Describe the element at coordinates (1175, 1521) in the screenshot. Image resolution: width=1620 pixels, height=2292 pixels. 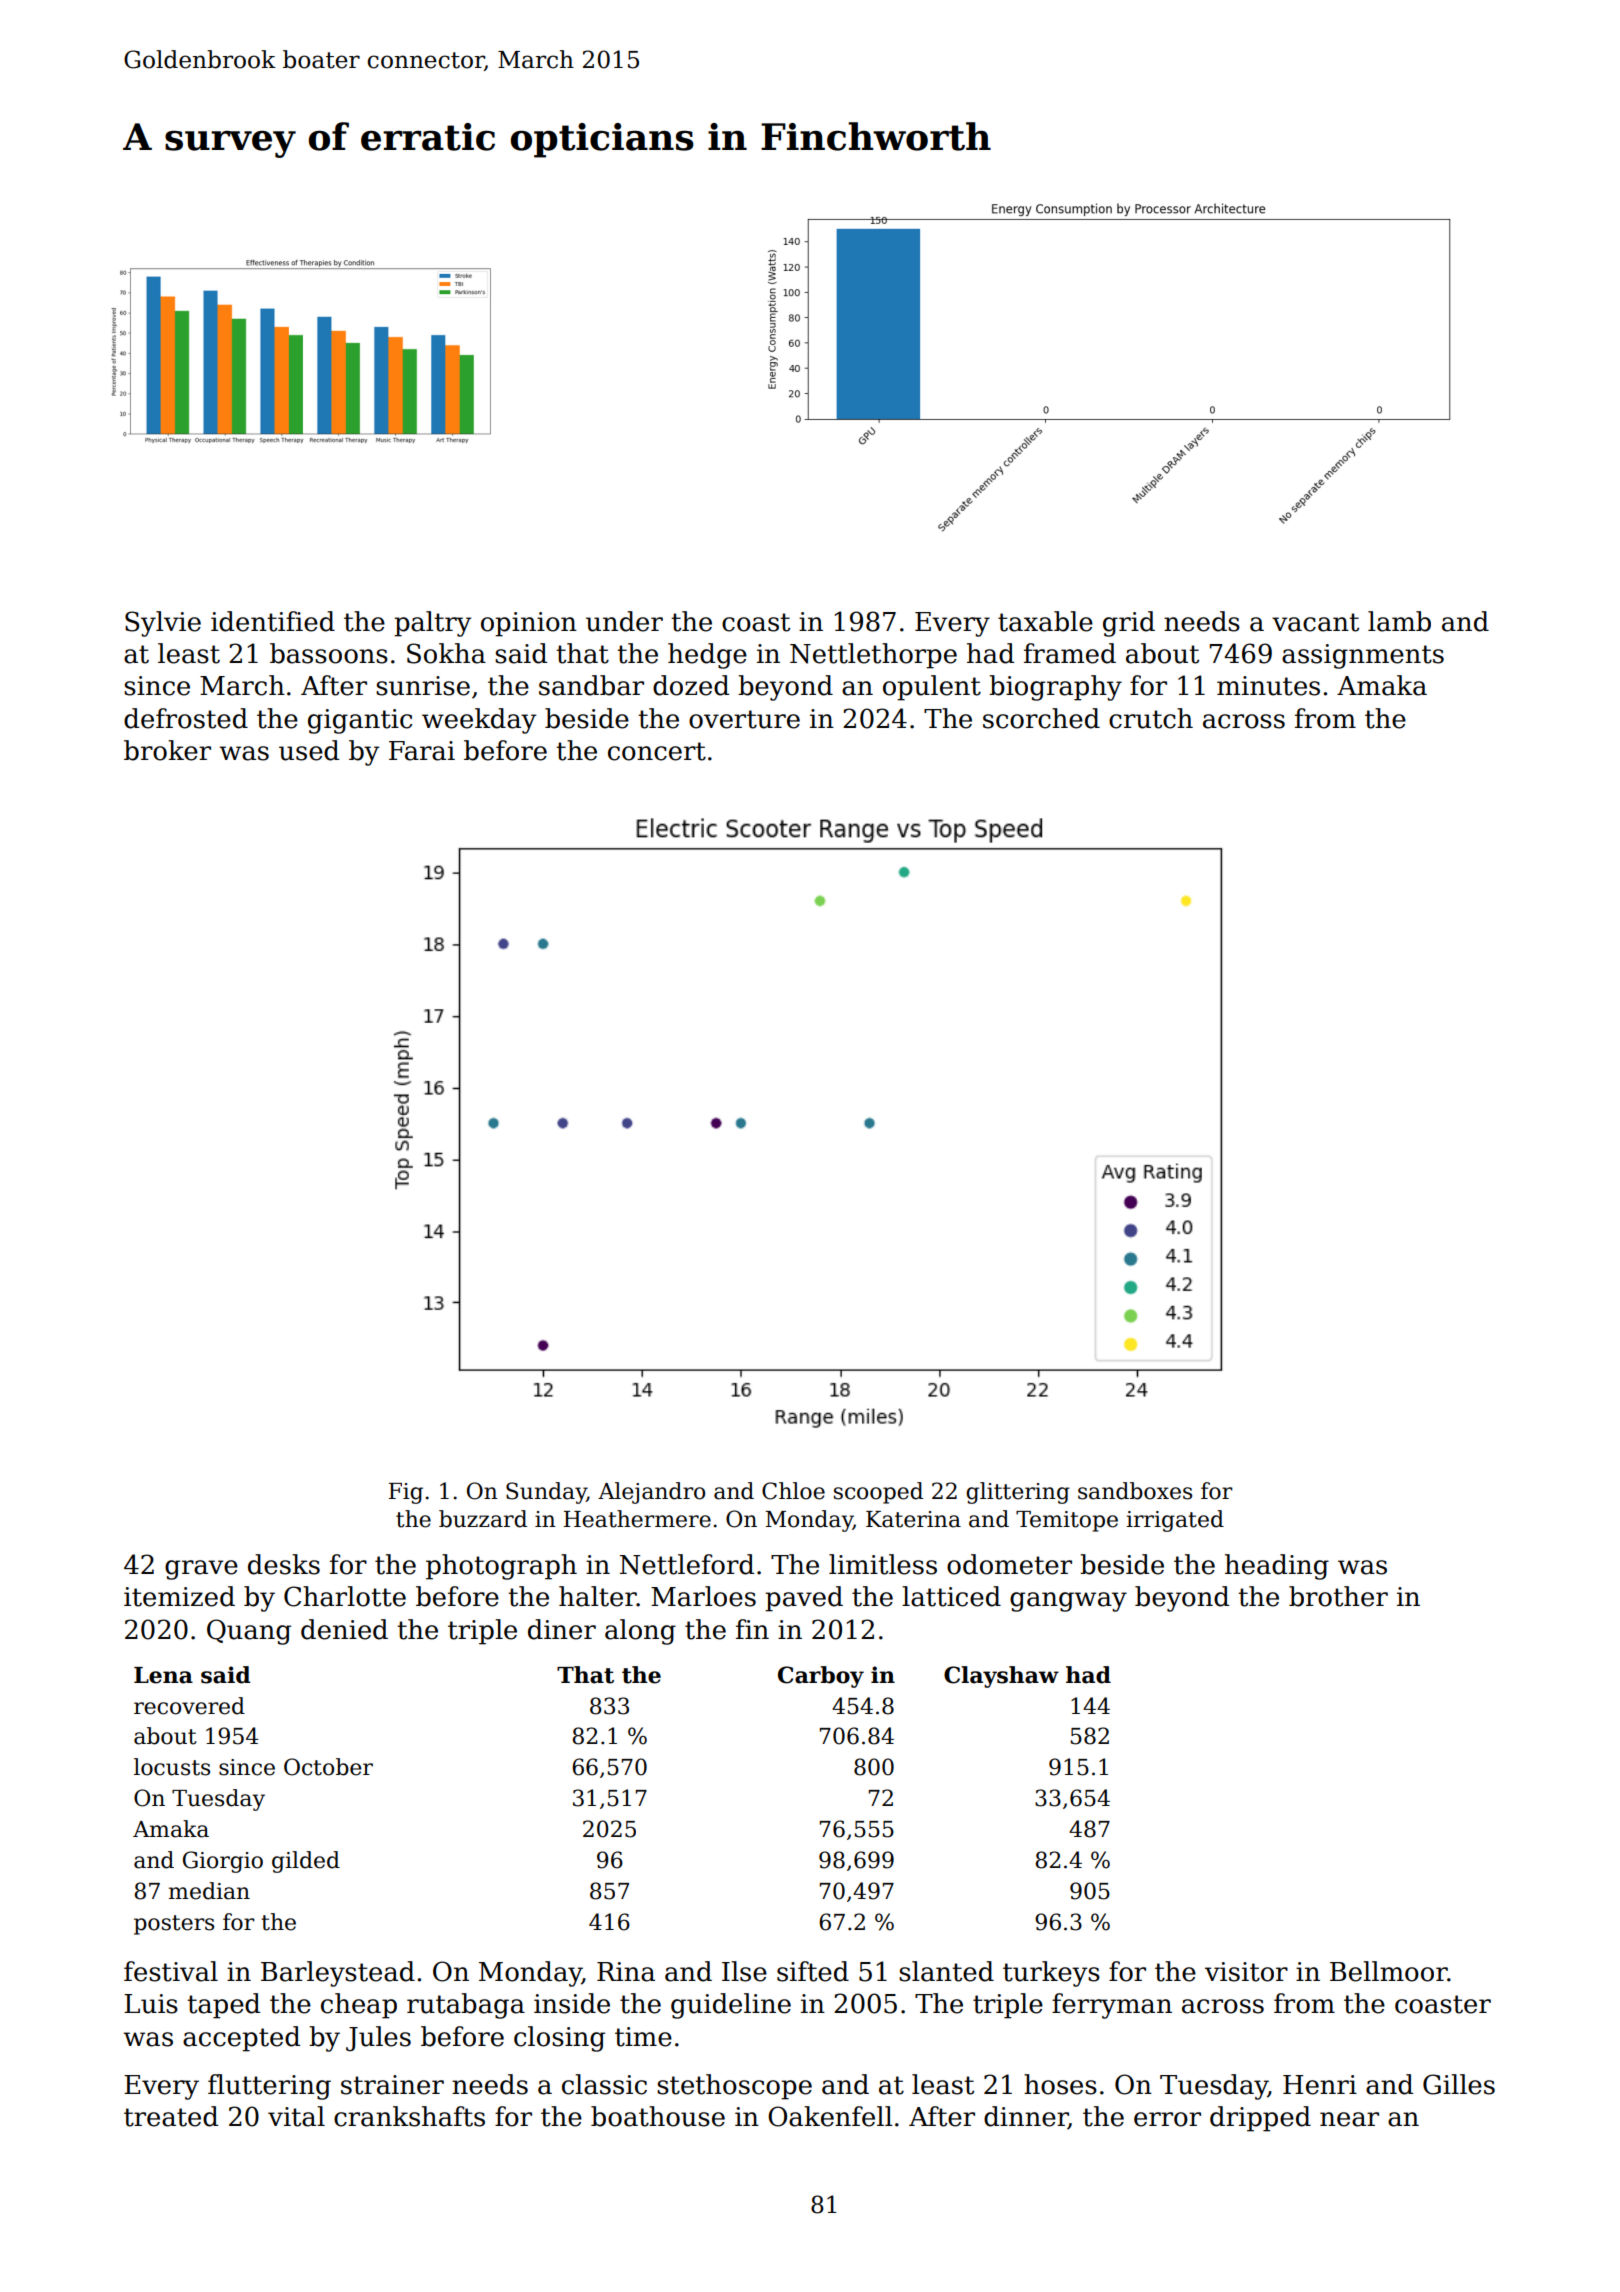
I see `irrigated` at that location.
